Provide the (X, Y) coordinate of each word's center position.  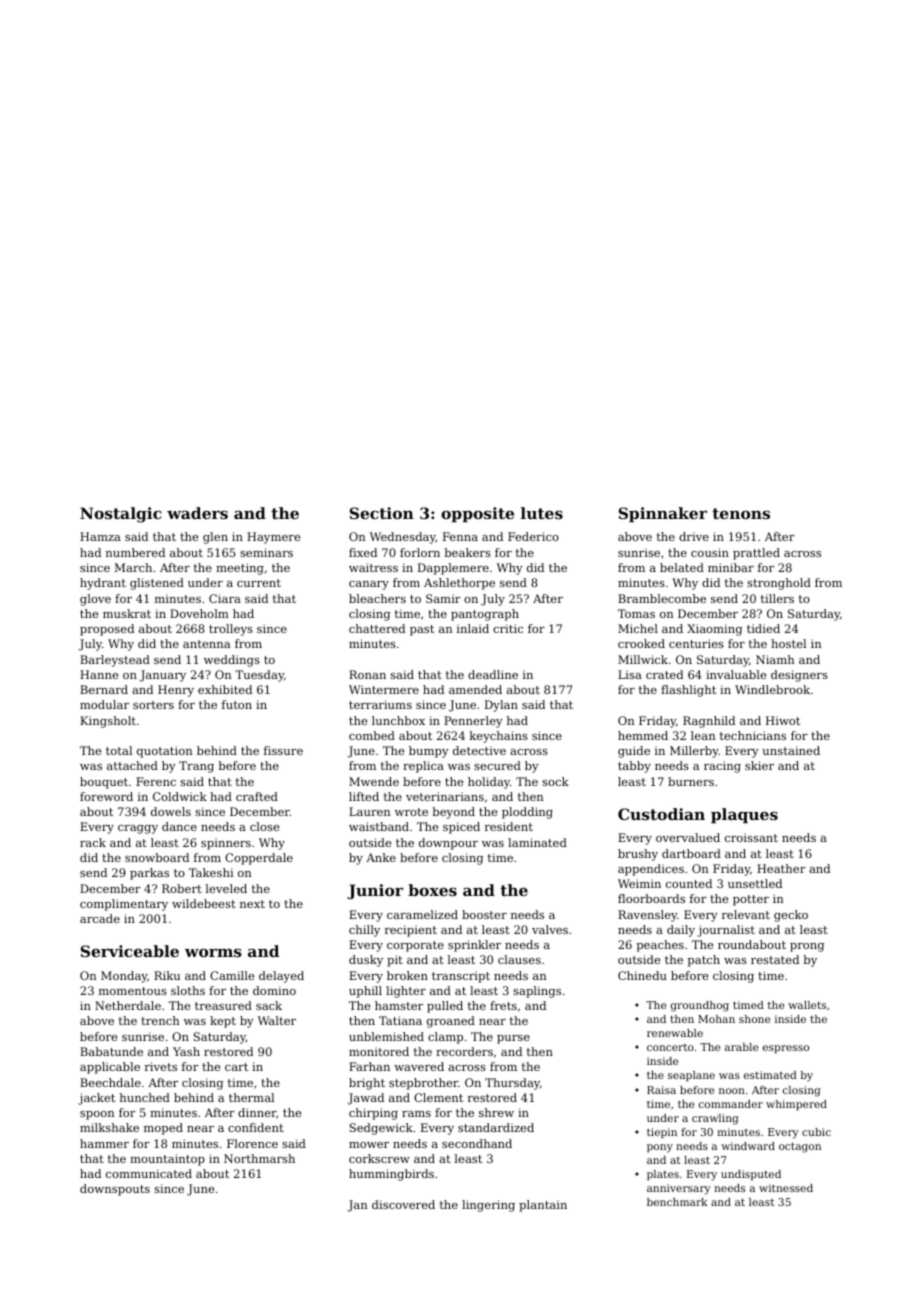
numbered (135, 552)
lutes (542, 513)
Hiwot (783, 720)
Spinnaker (663, 514)
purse (513, 1039)
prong (807, 947)
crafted (257, 796)
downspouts (115, 1190)
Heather (781, 868)
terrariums (380, 704)
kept (223, 1022)
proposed (107, 630)
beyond (453, 813)
